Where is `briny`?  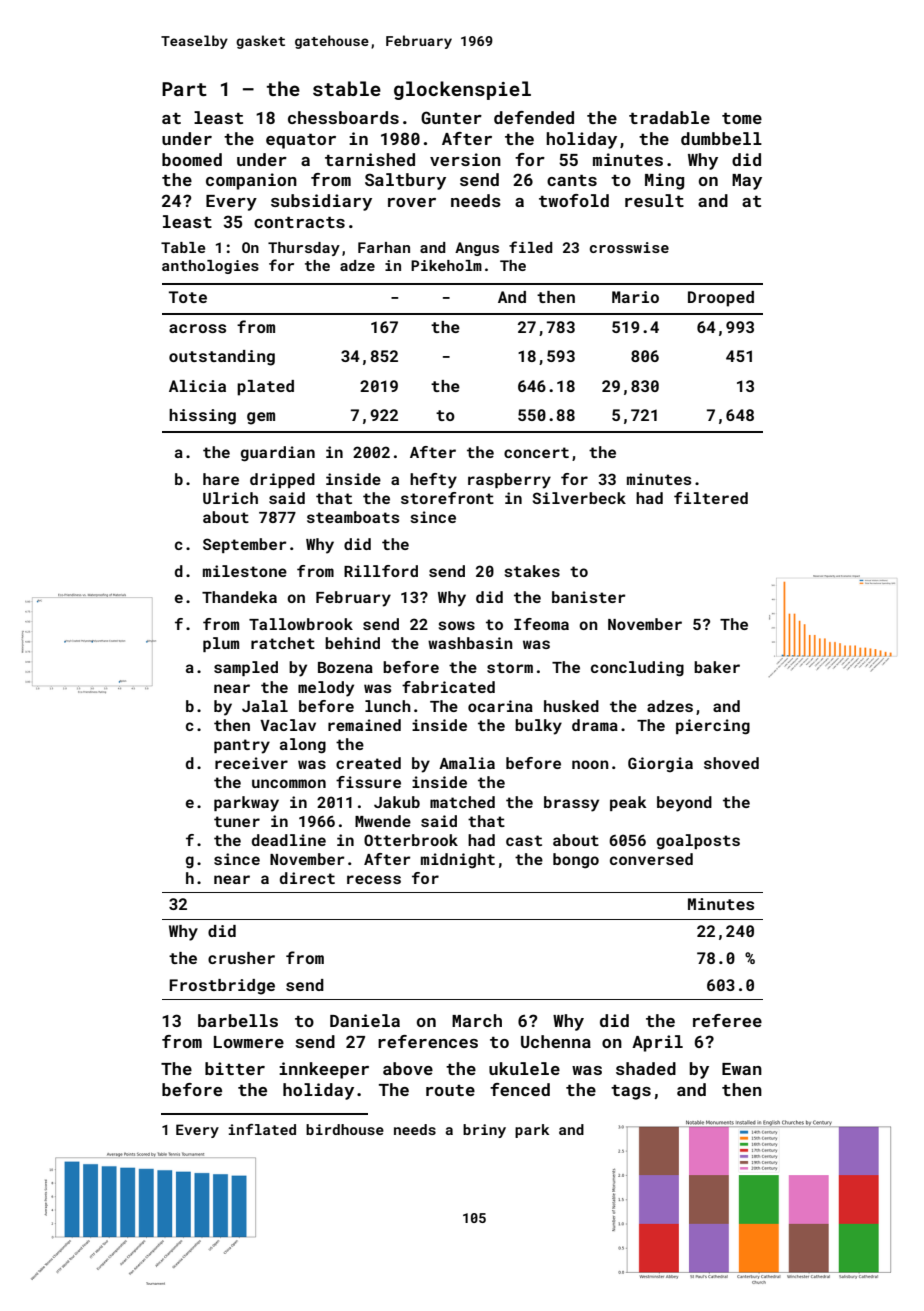
briny is located at coordinates (484, 1131).
